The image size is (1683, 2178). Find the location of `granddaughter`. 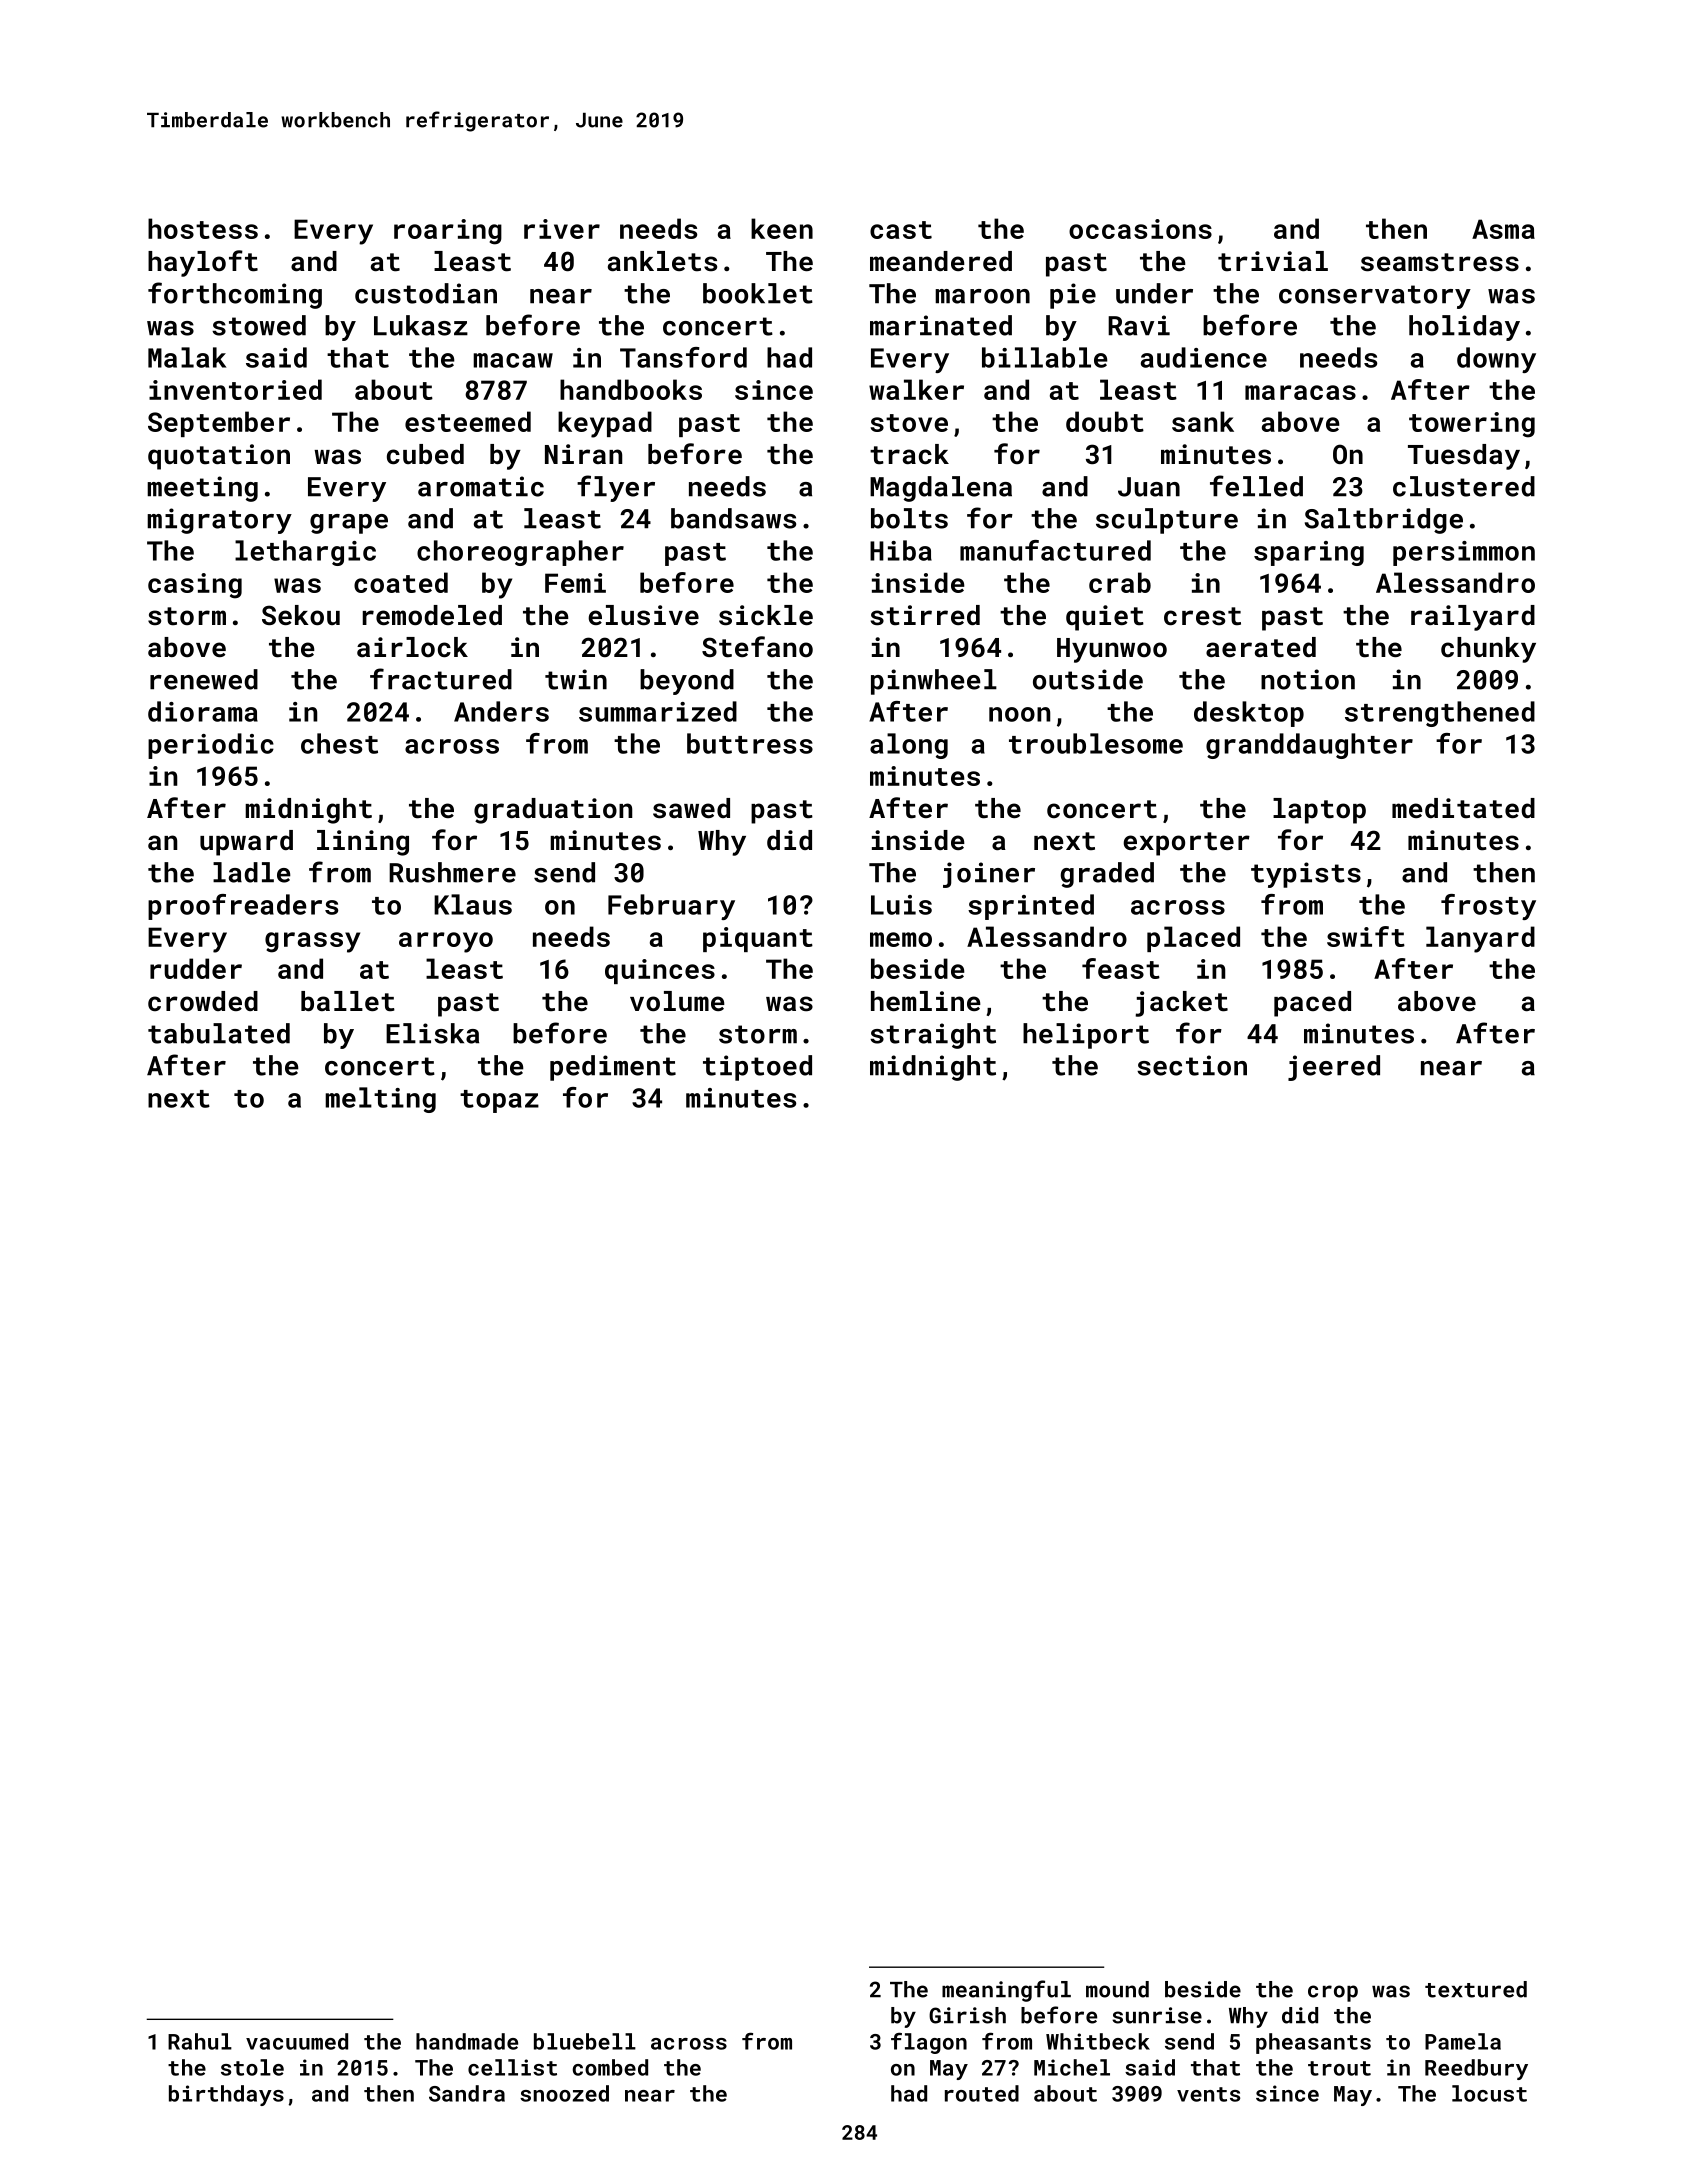

granddaughter is located at coordinates (1309, 746).
